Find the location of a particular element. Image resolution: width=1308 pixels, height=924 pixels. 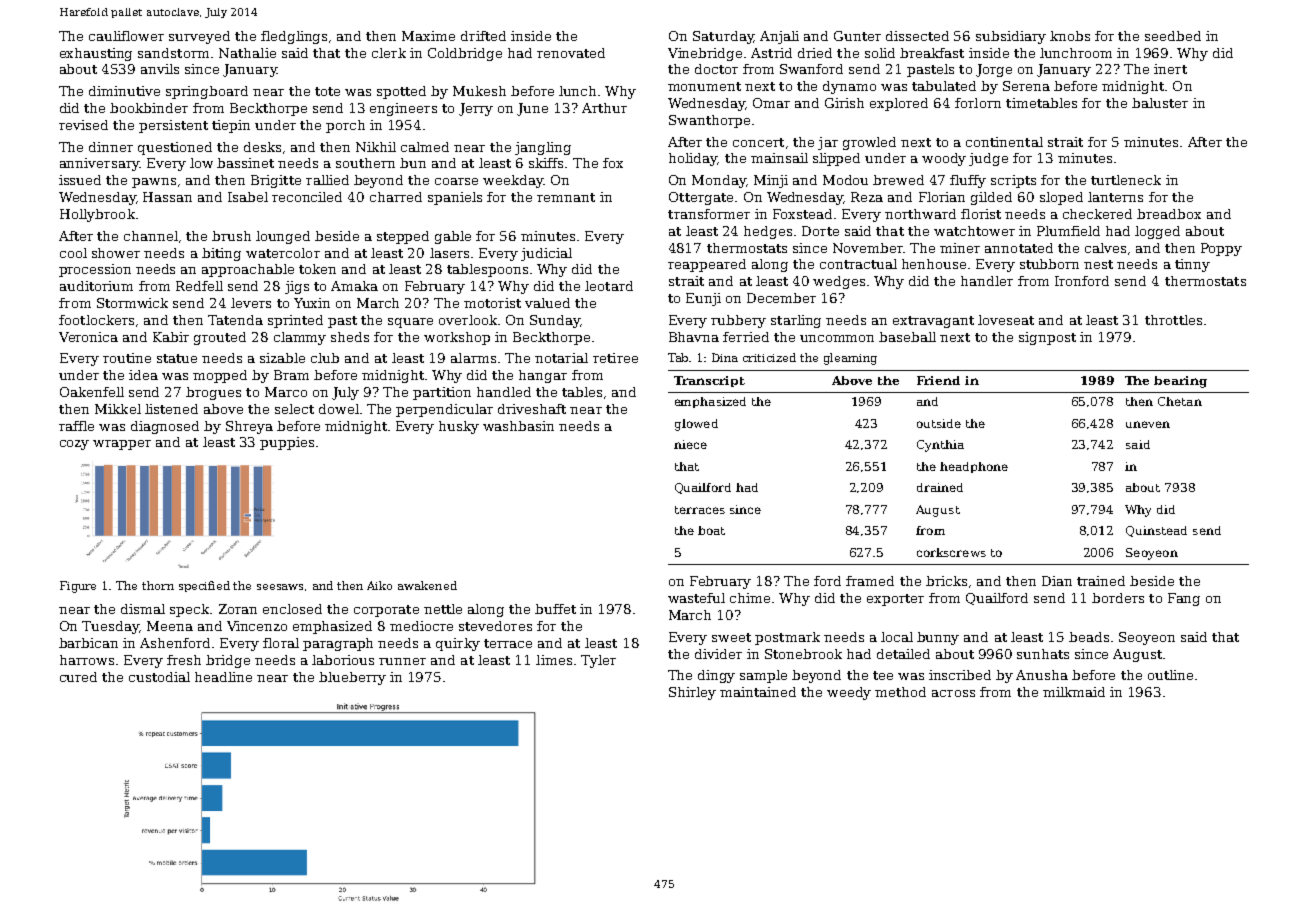

Dina is located at coordinates (725, 357).
